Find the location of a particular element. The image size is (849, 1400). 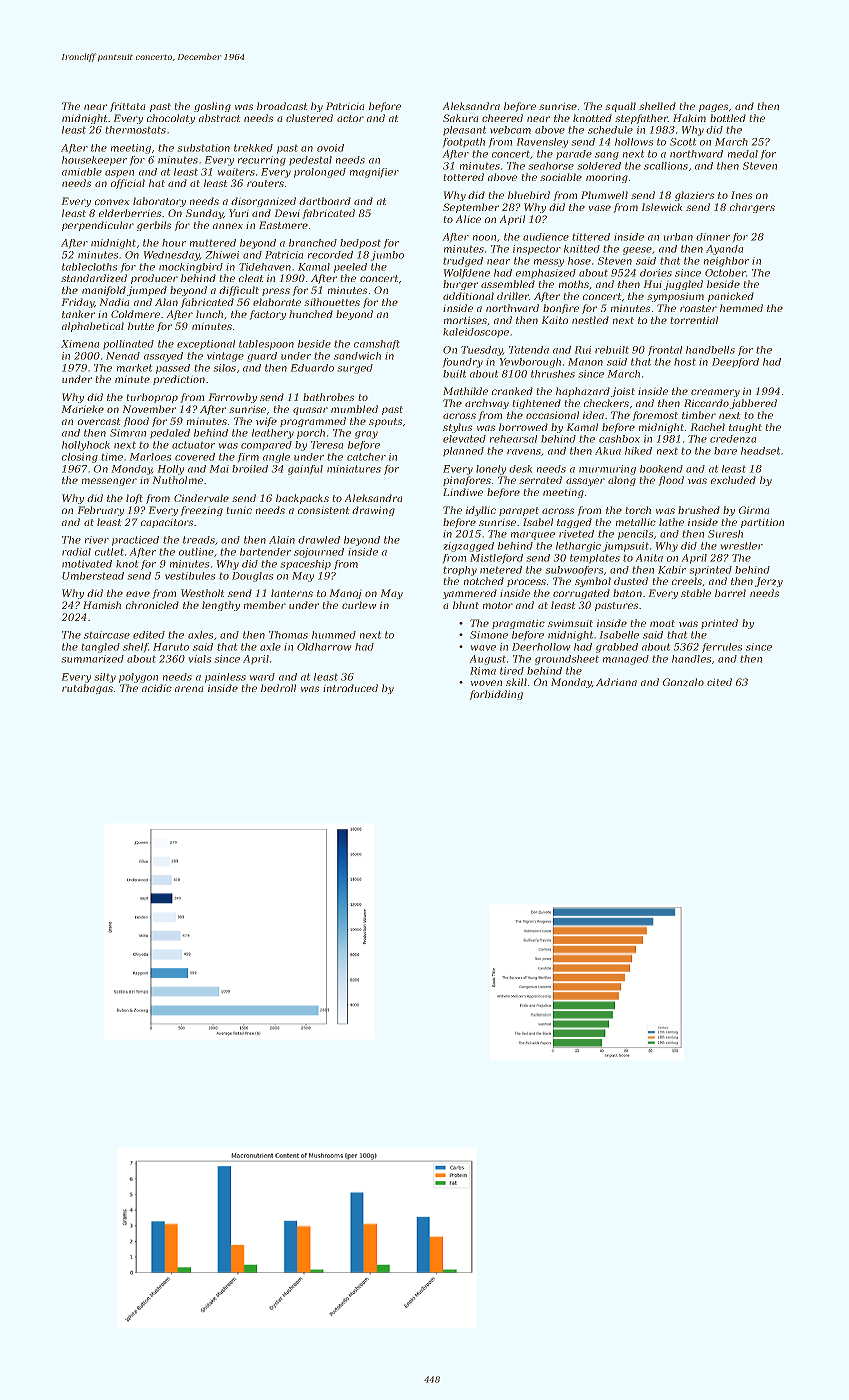

nestled is located at coordinates (590, 320).
